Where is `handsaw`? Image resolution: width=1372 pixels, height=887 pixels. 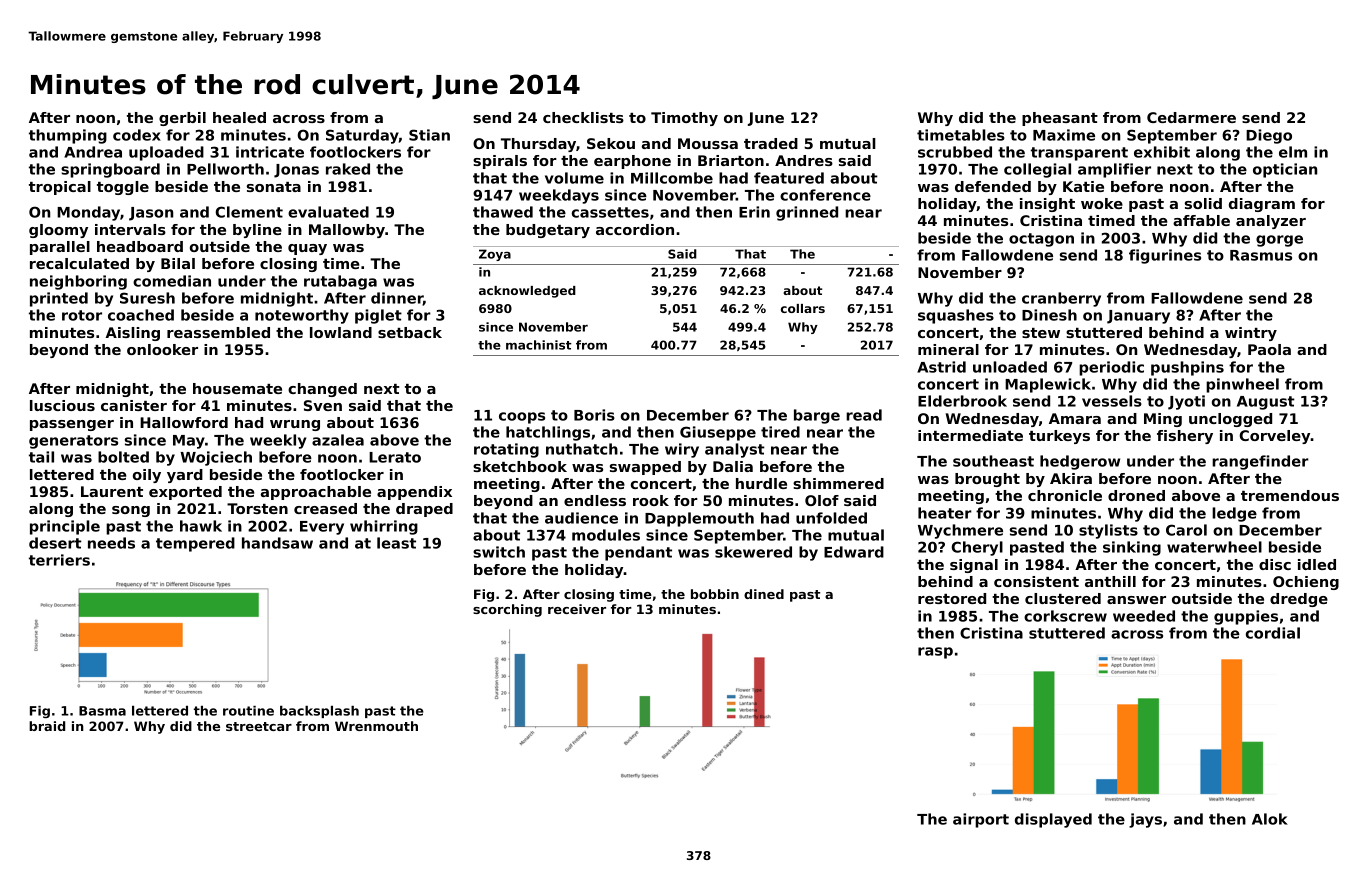
handsaw is located at coordinates (277, 543).
